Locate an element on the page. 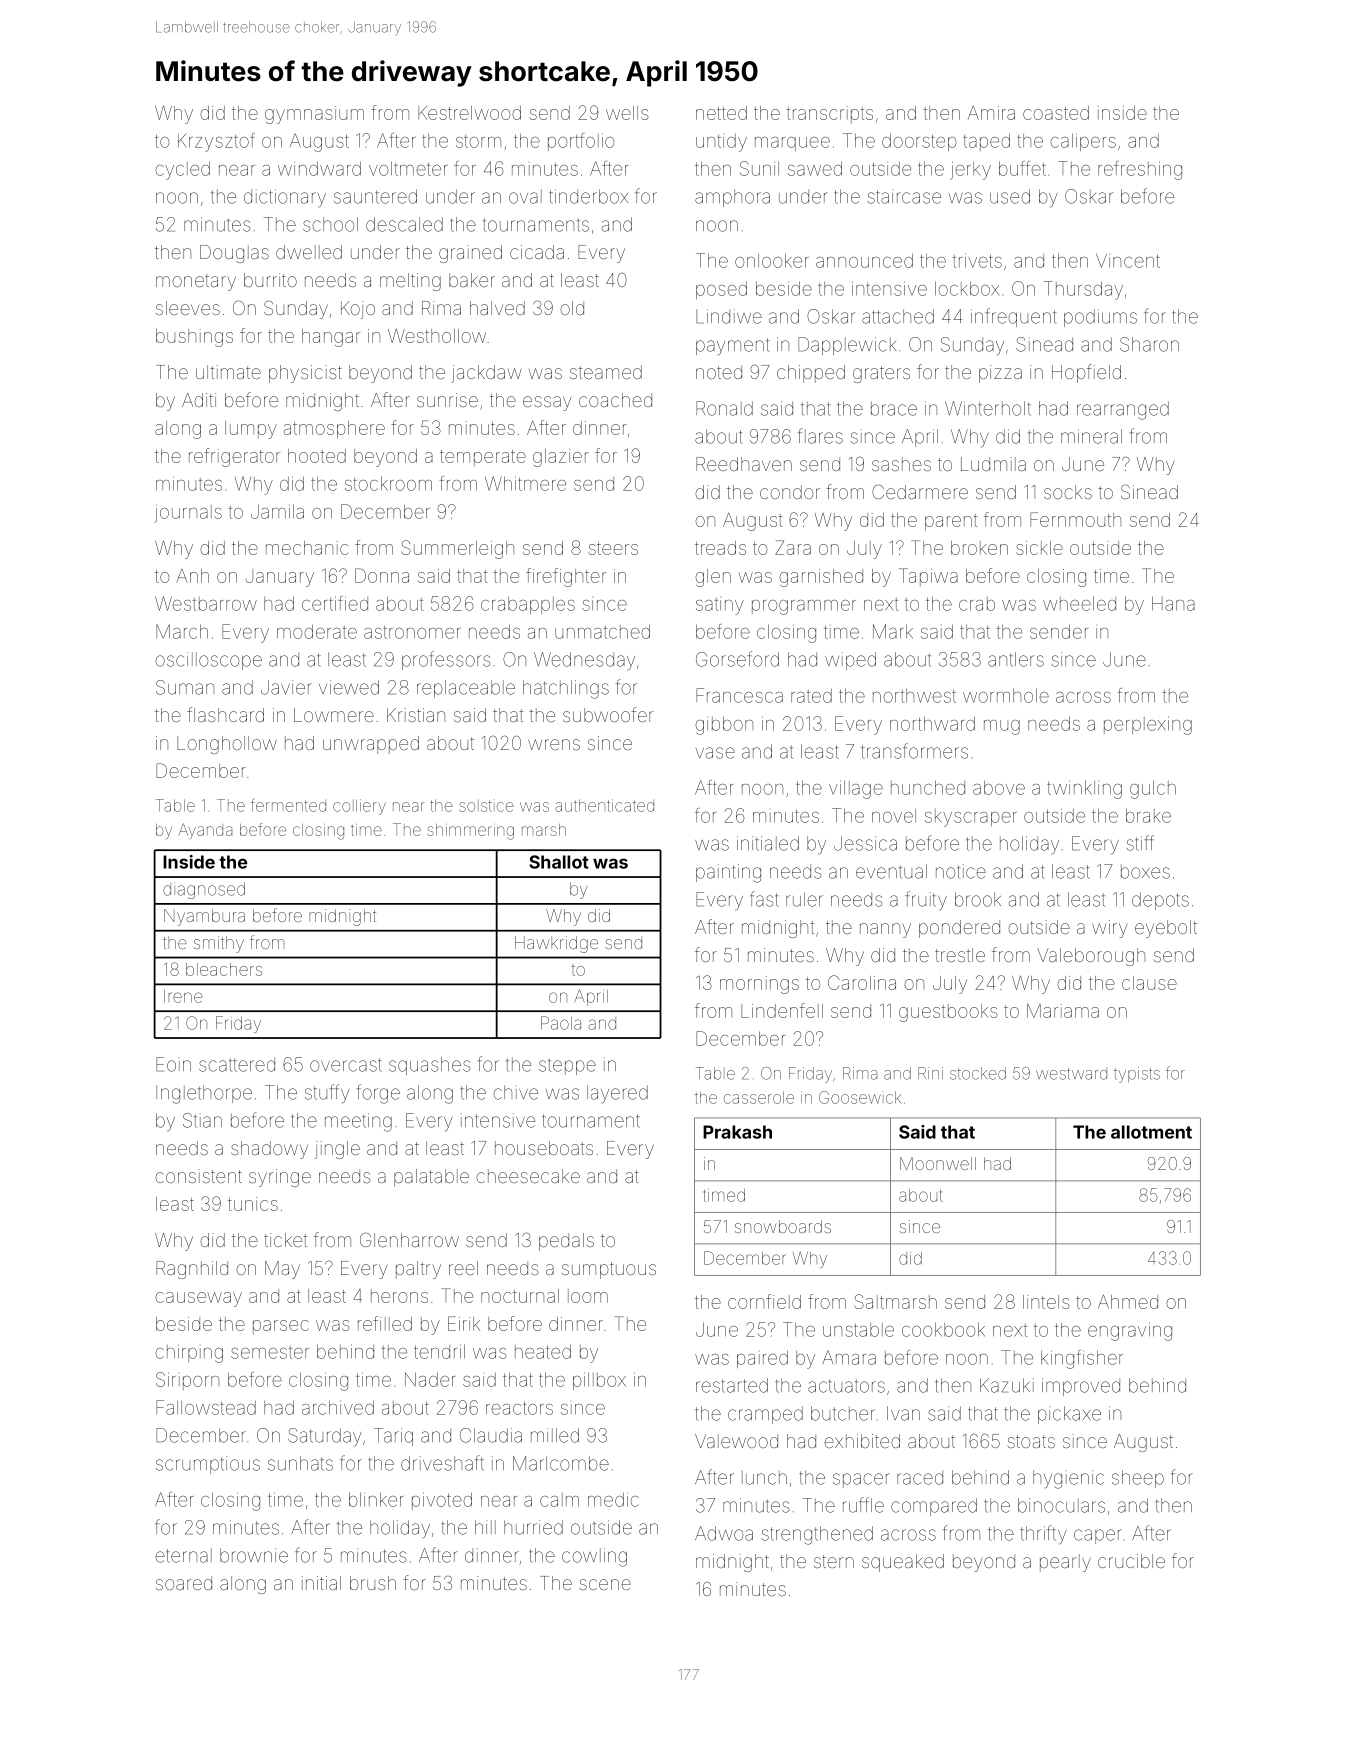  scene is located at coordinates (605, 1584).
